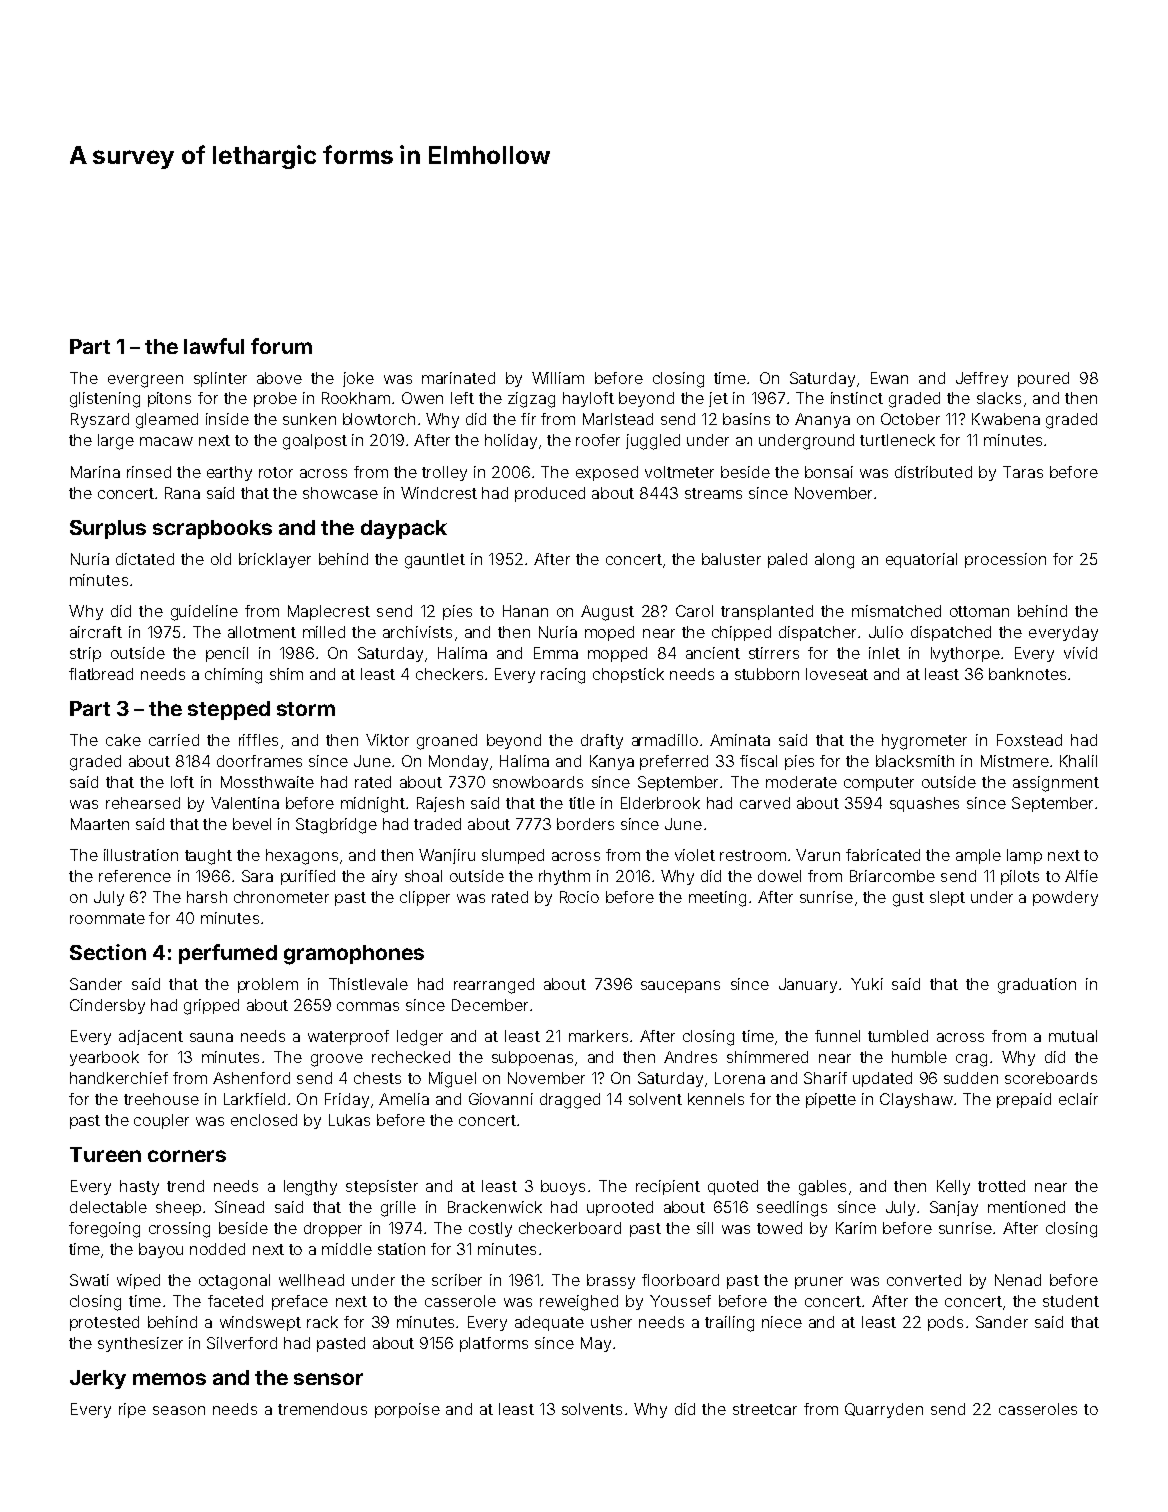  Describe the element at coordinates (422, 398) in the screenshot. I see `Owen` at that location.
